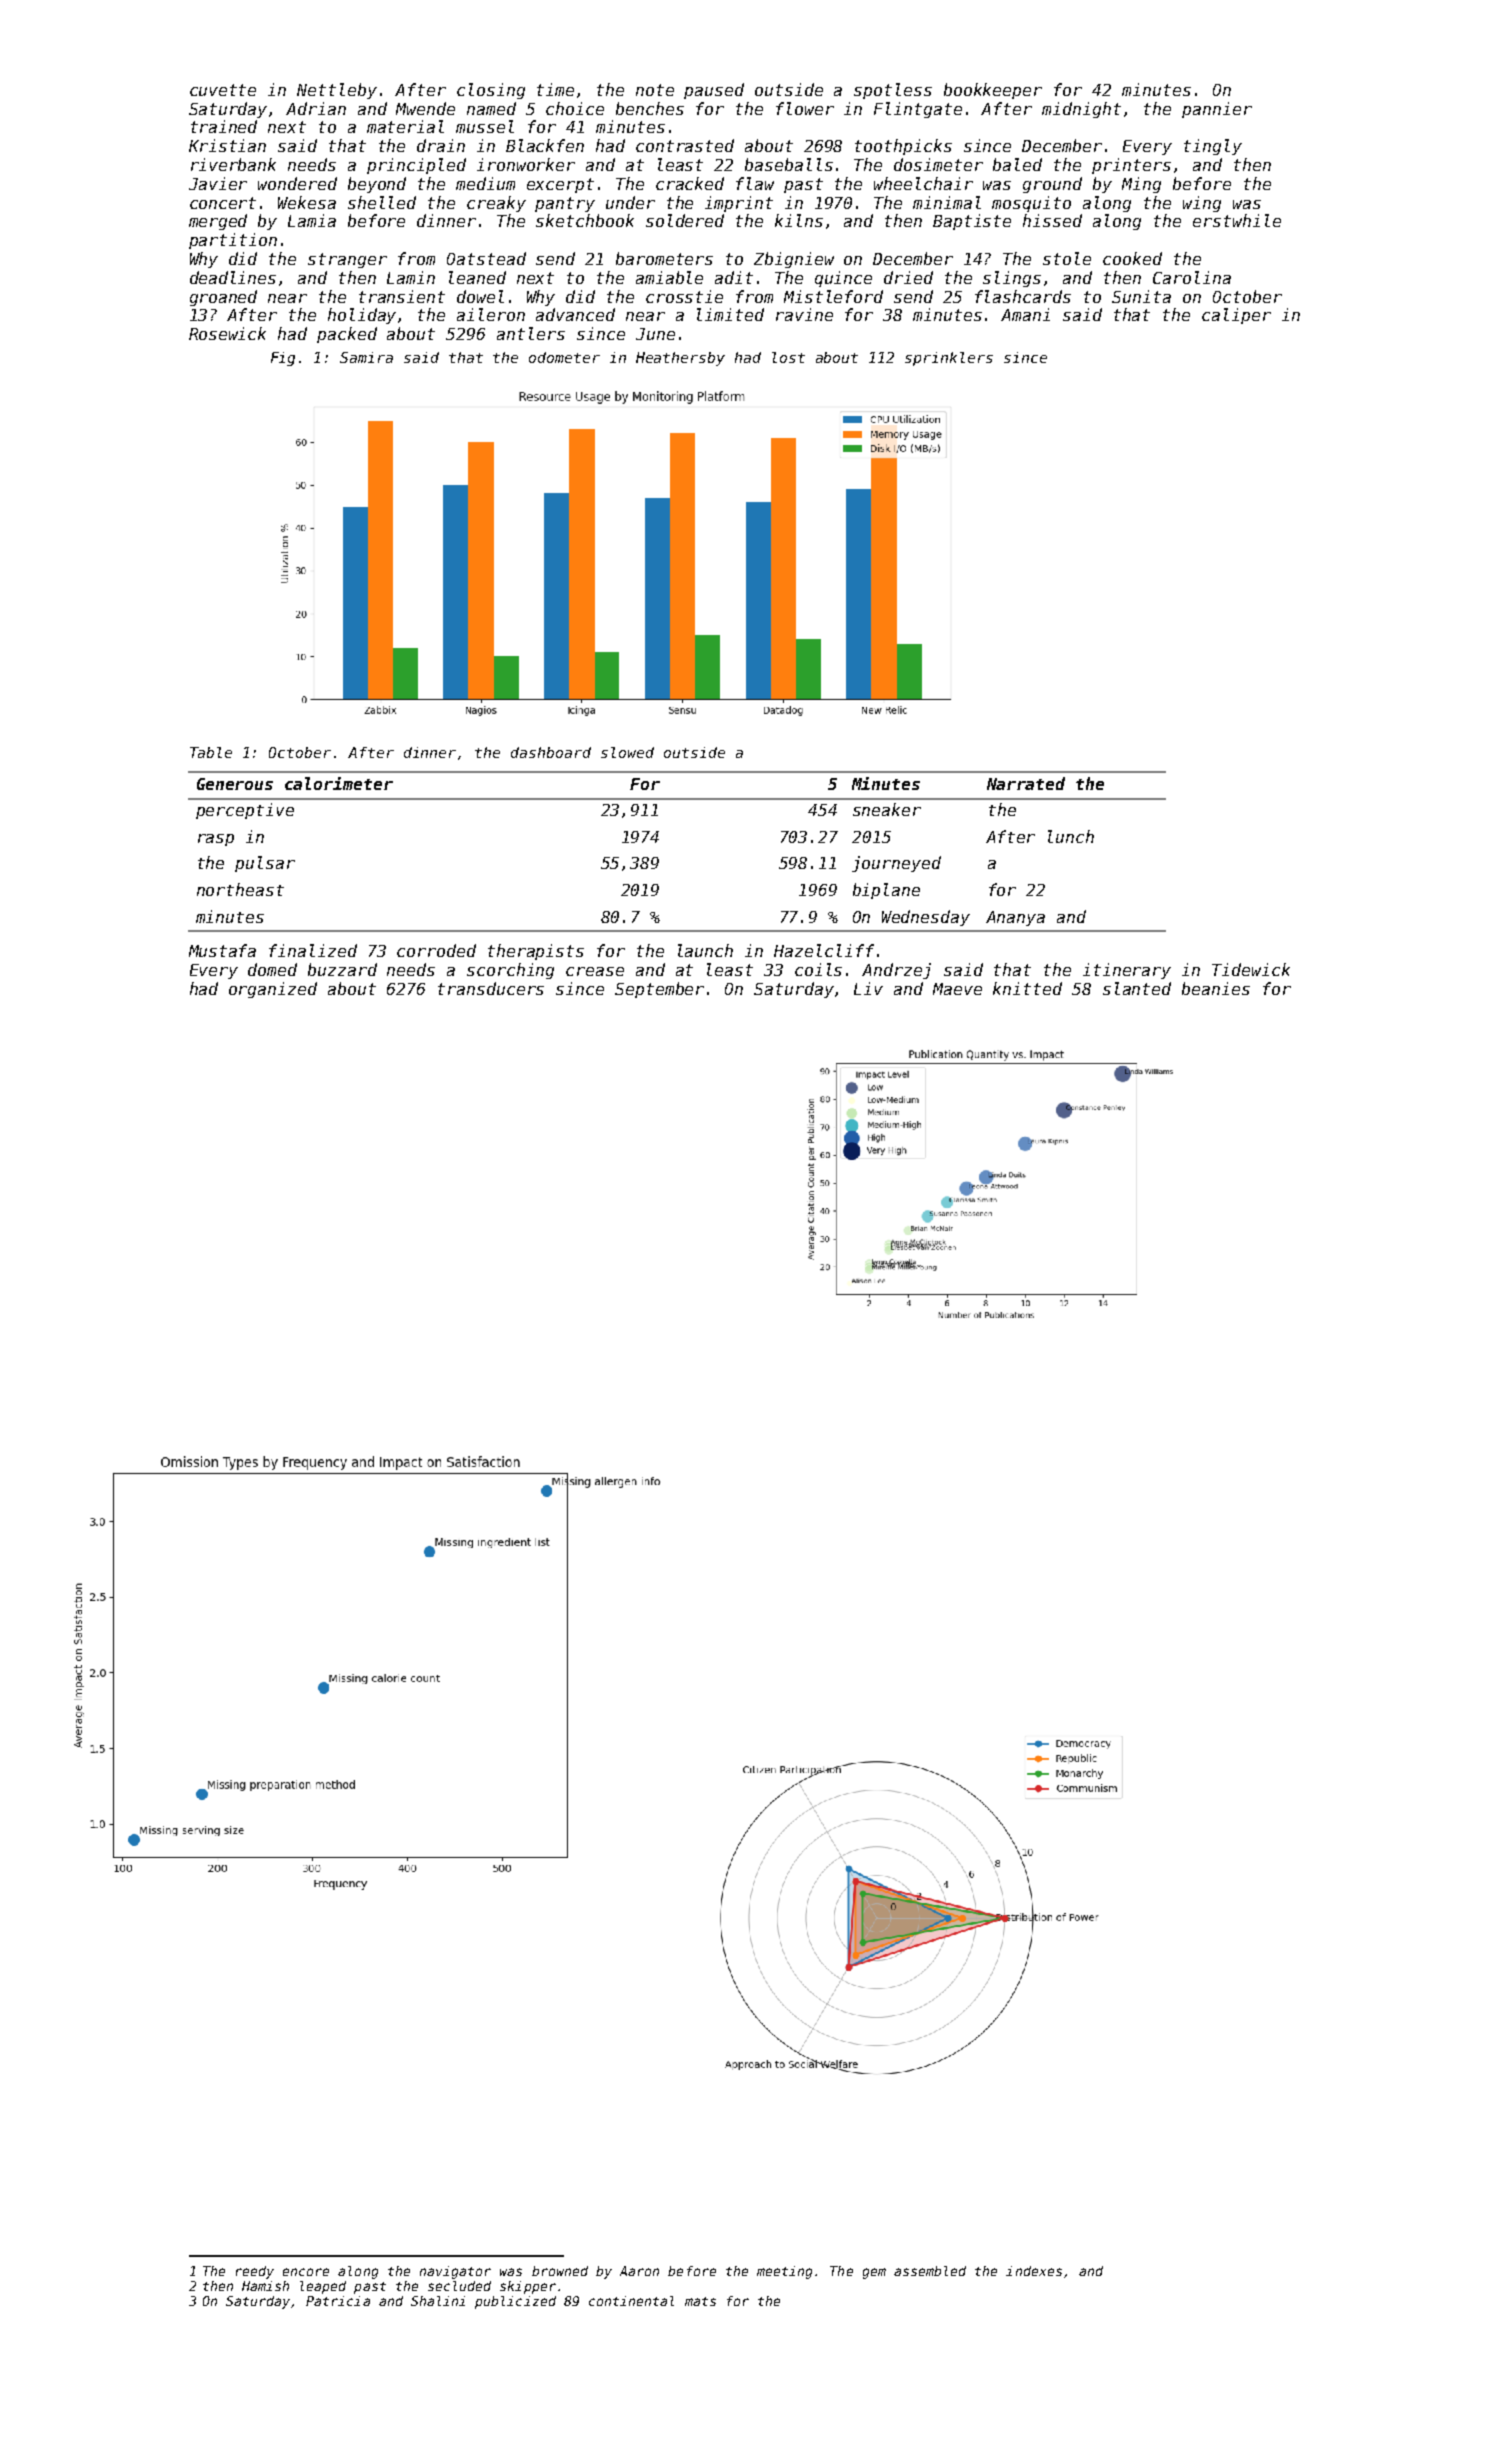  What do you see at coordinates (491, 988) in the screenshot?
I see `transducers` at bounding box center [491, 988].
